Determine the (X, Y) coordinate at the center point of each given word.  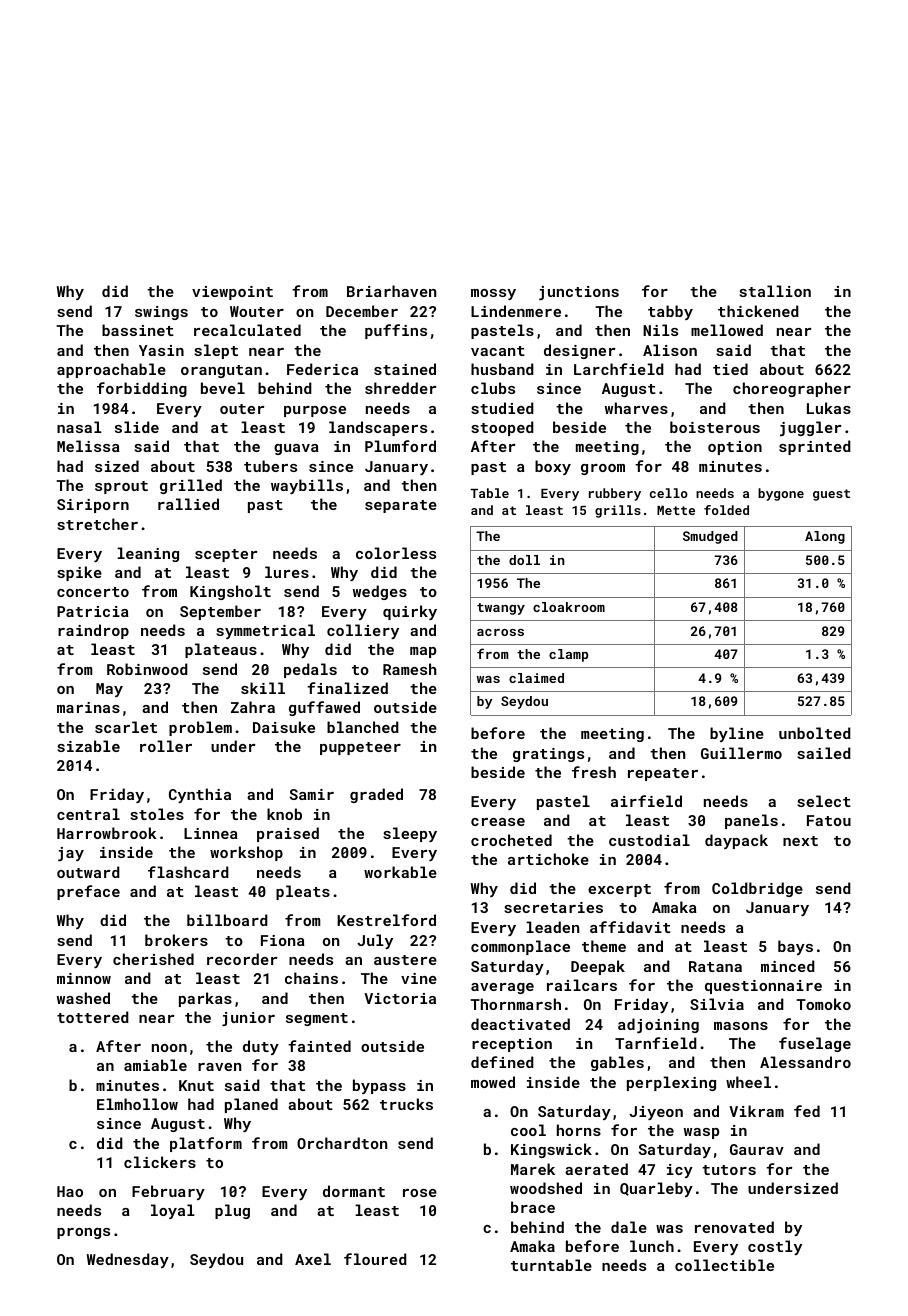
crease (498, 822)
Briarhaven (391, 291)
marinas (88, 707)
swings (161, 313)
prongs (83, 1233)
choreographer (792, 389)
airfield (646, 801)
